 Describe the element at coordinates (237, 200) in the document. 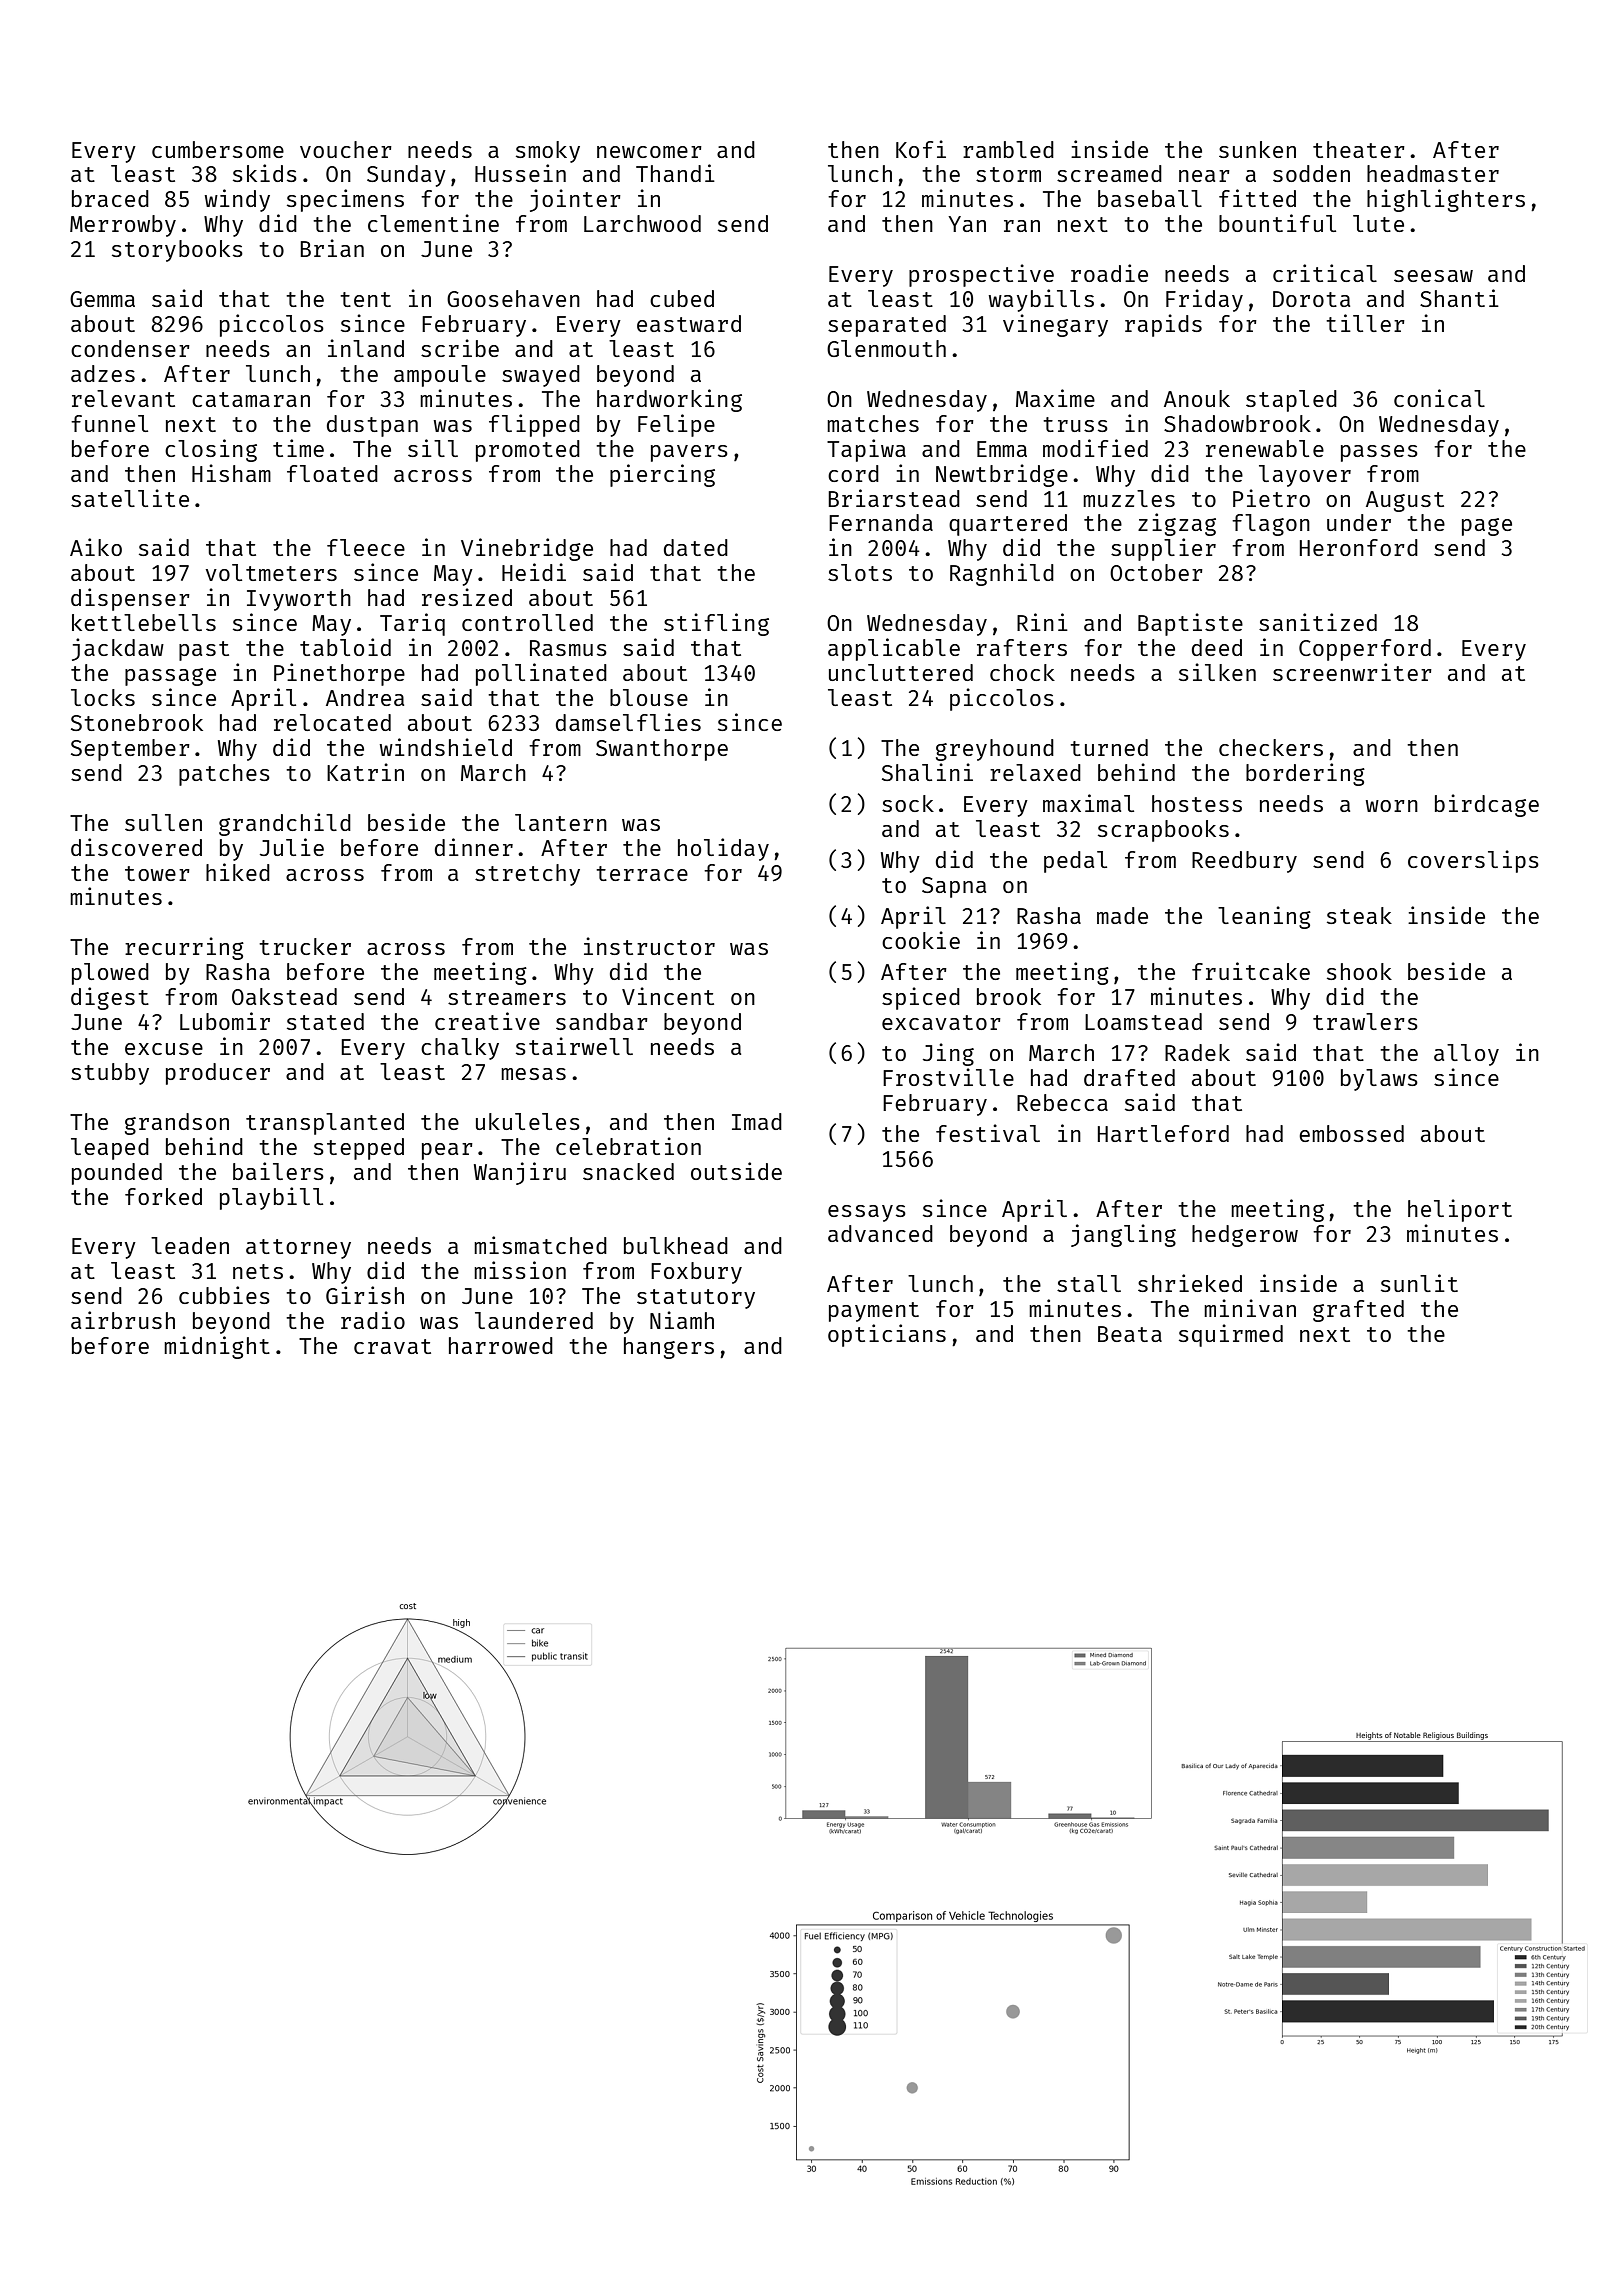

I see `windy` at that location.
